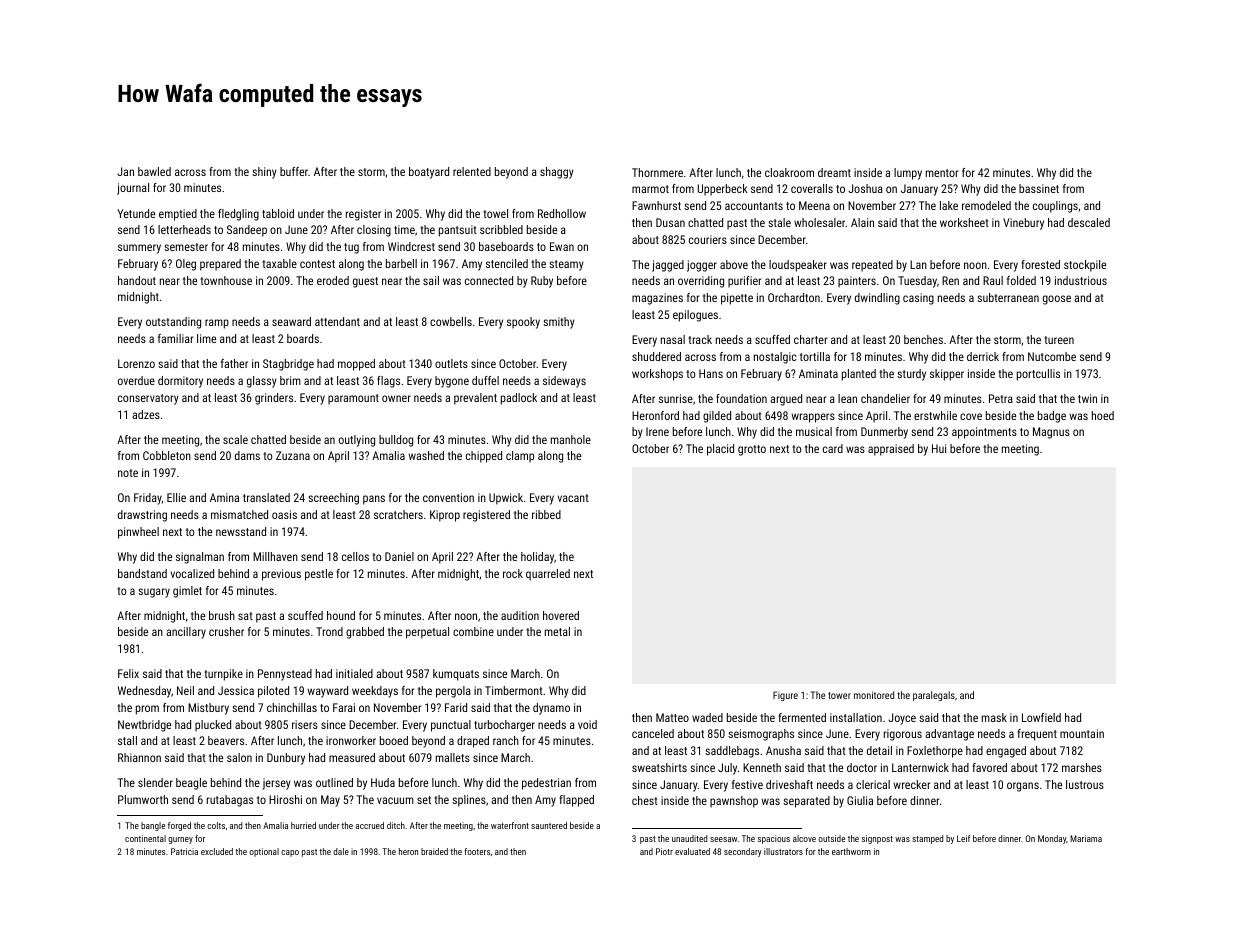 This document has width=1233, height=952. Describe the element at coordinates (676, 398) in the document. I see `sunrise` at that location.
